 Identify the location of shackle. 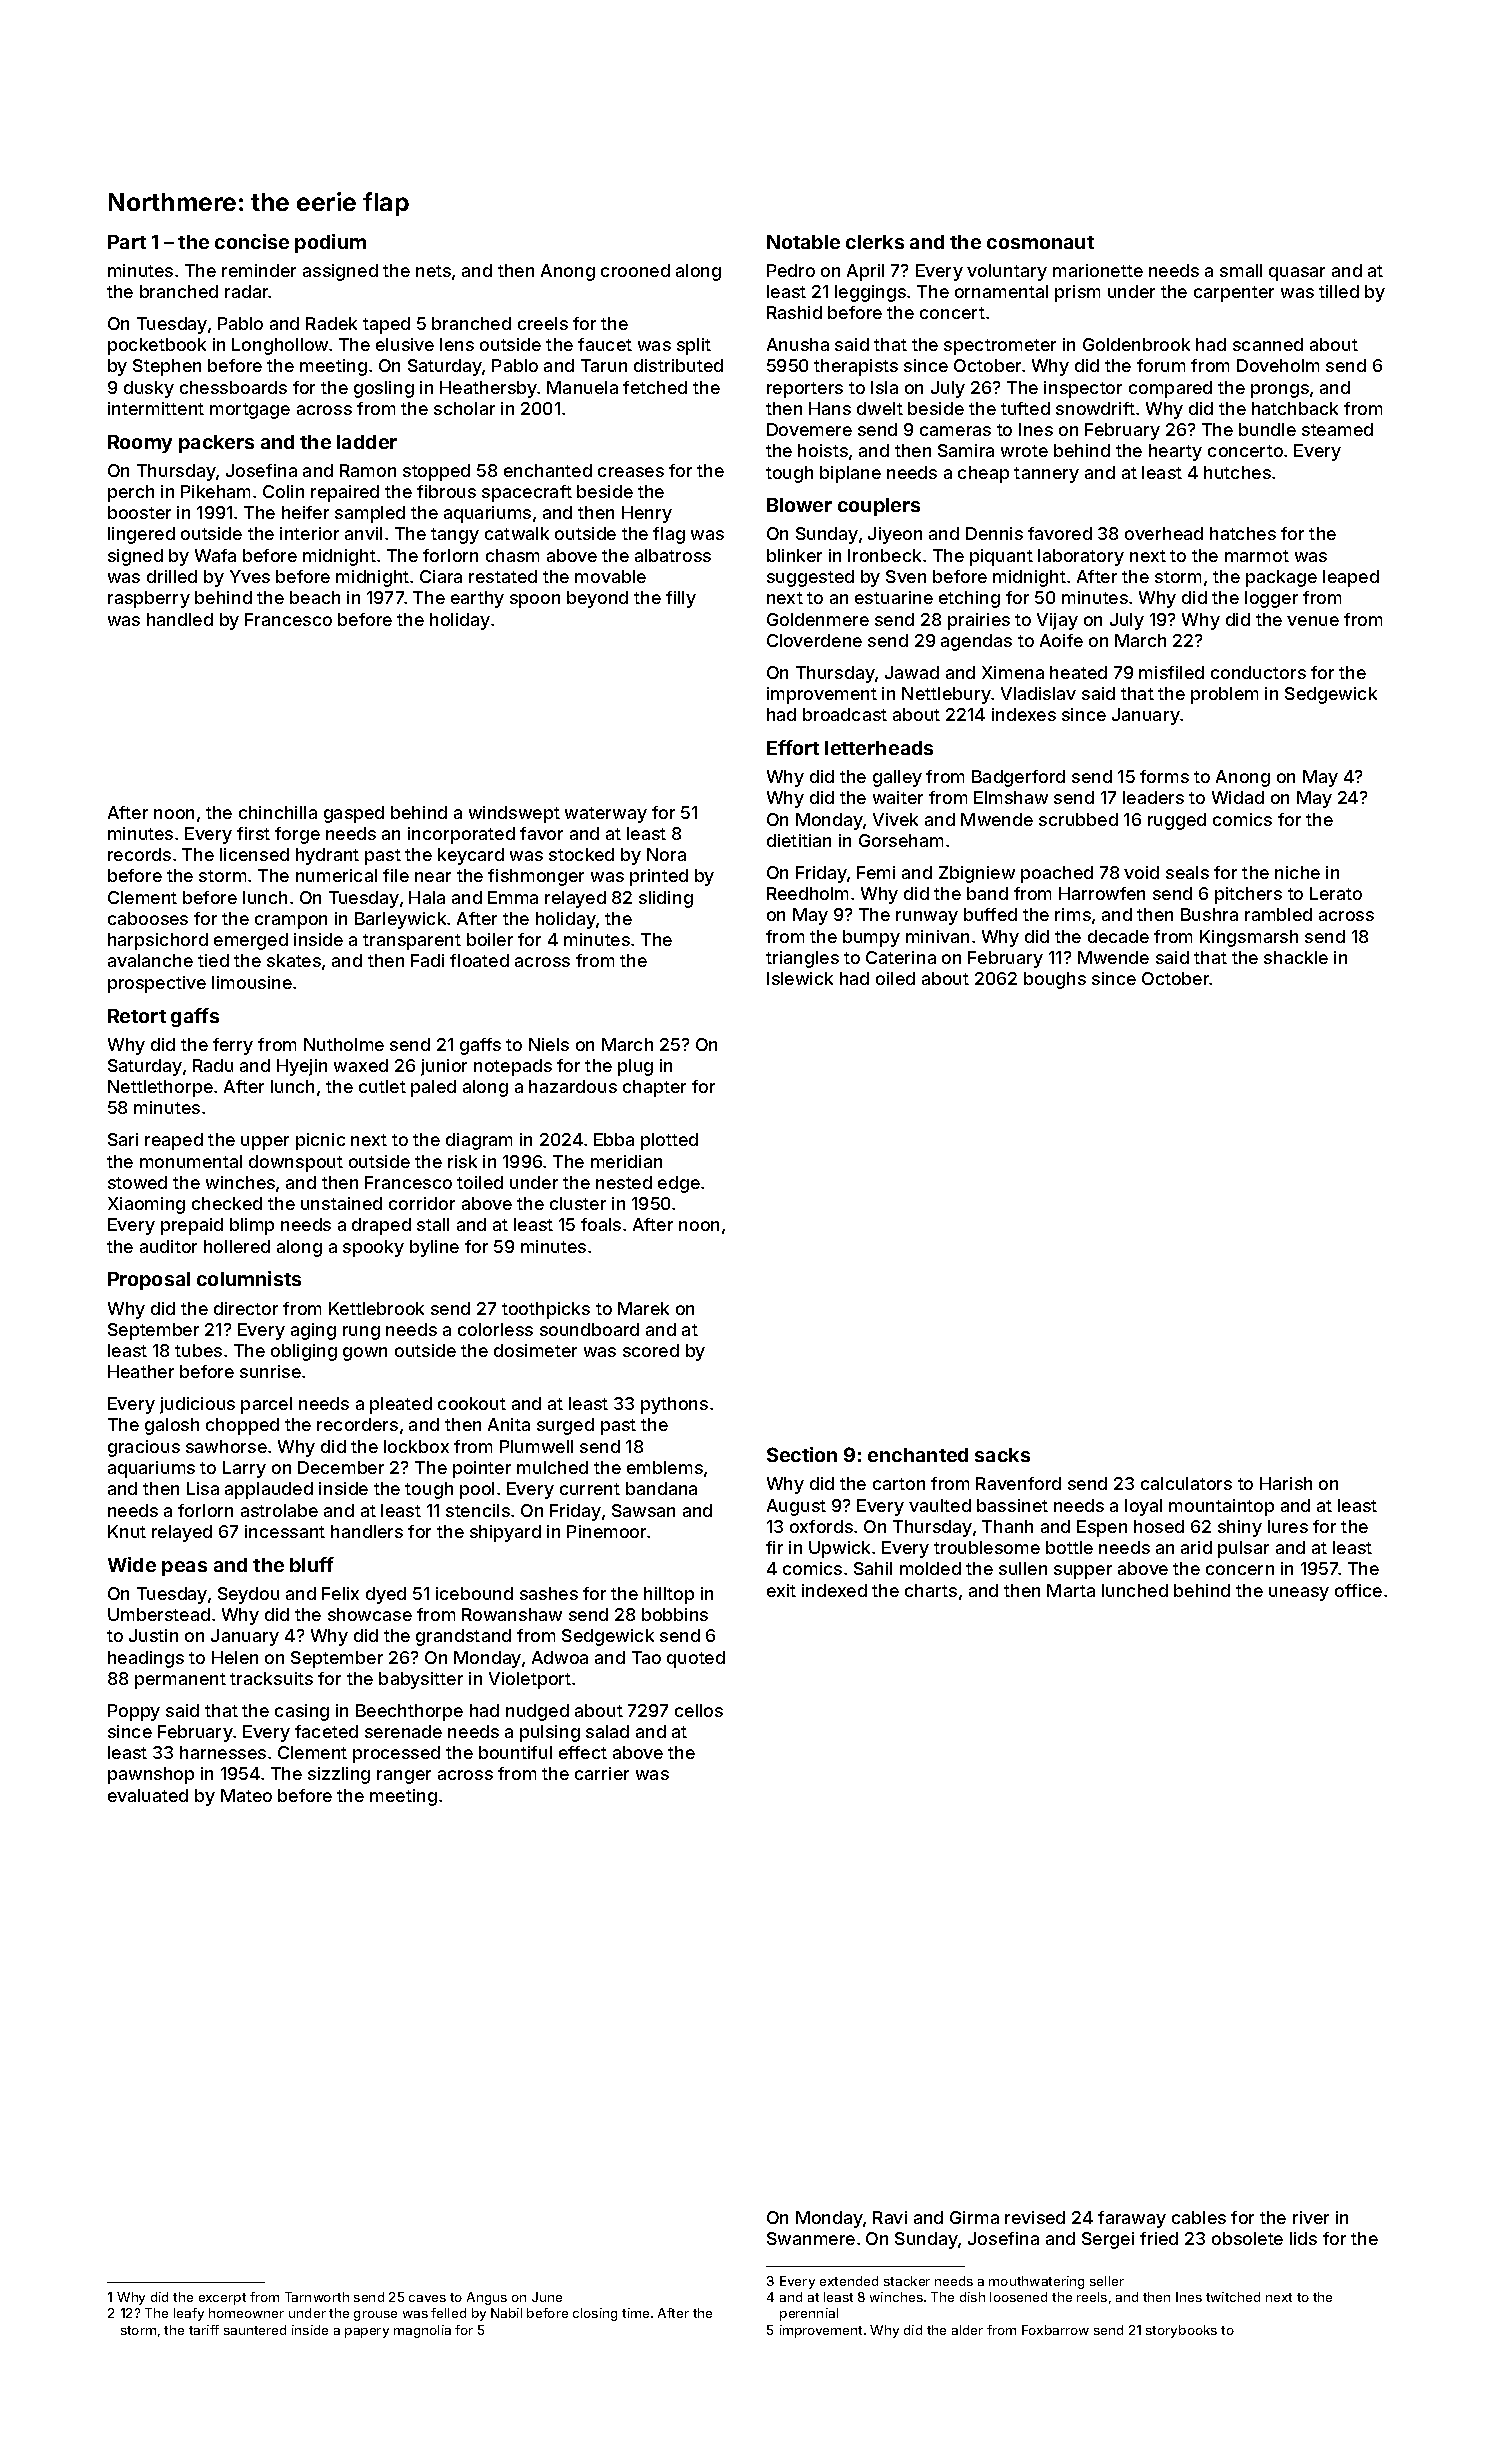
(1296, 957).
